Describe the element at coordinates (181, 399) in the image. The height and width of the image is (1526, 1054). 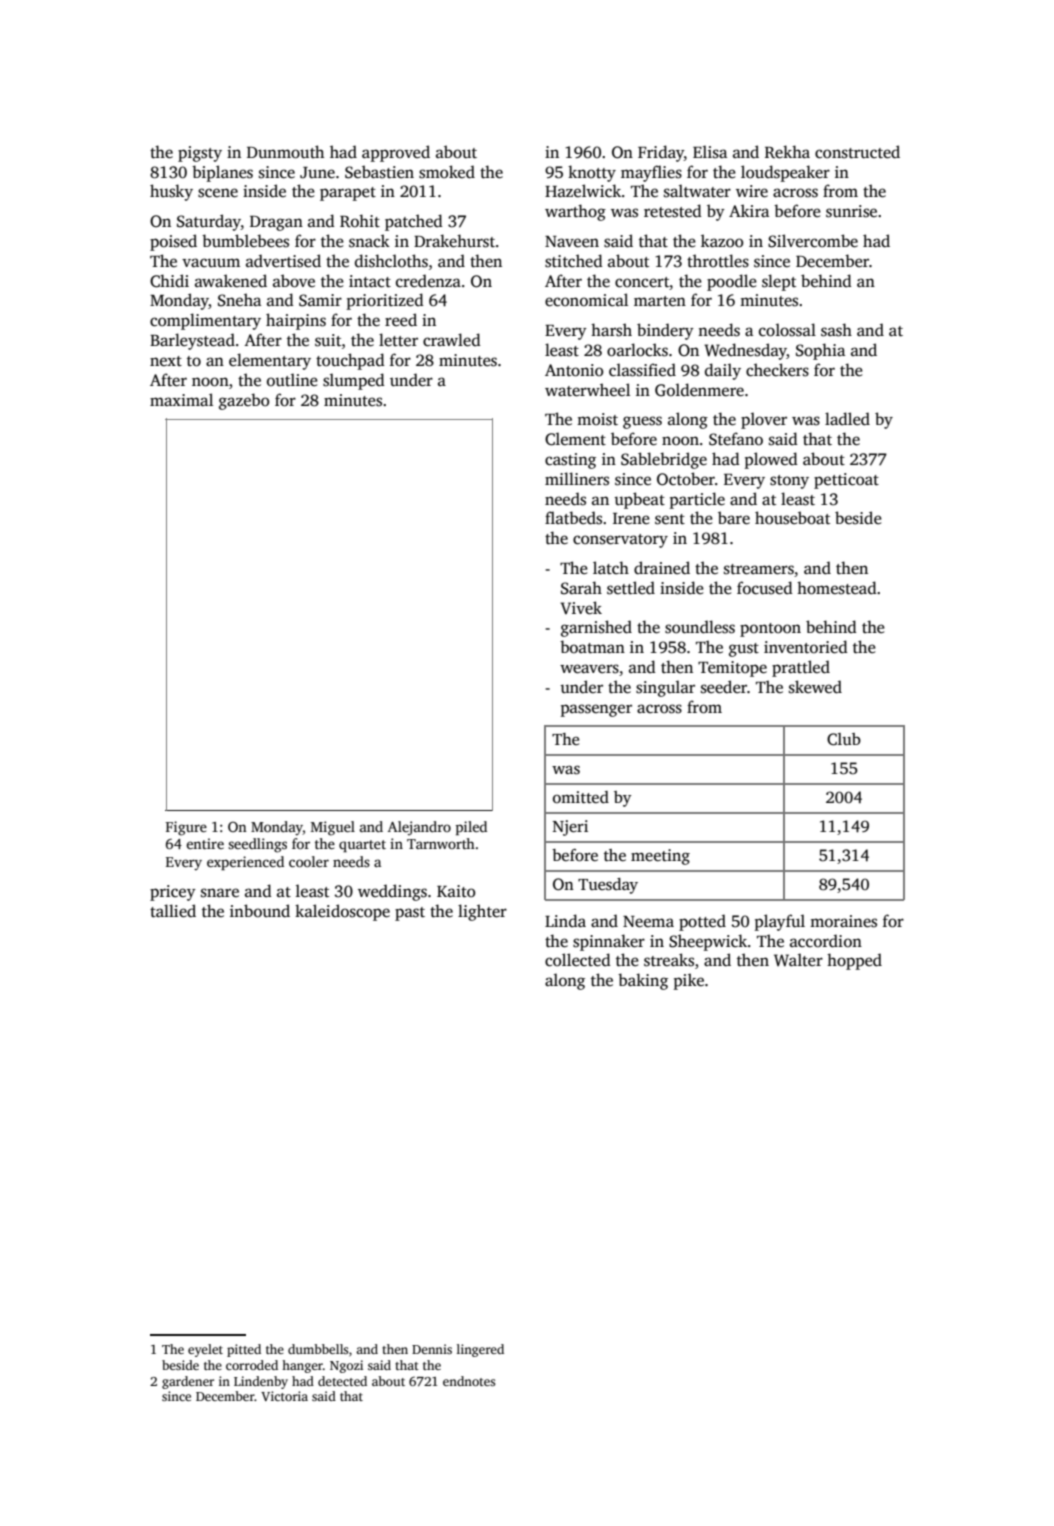
I see `maximal` at that location.
